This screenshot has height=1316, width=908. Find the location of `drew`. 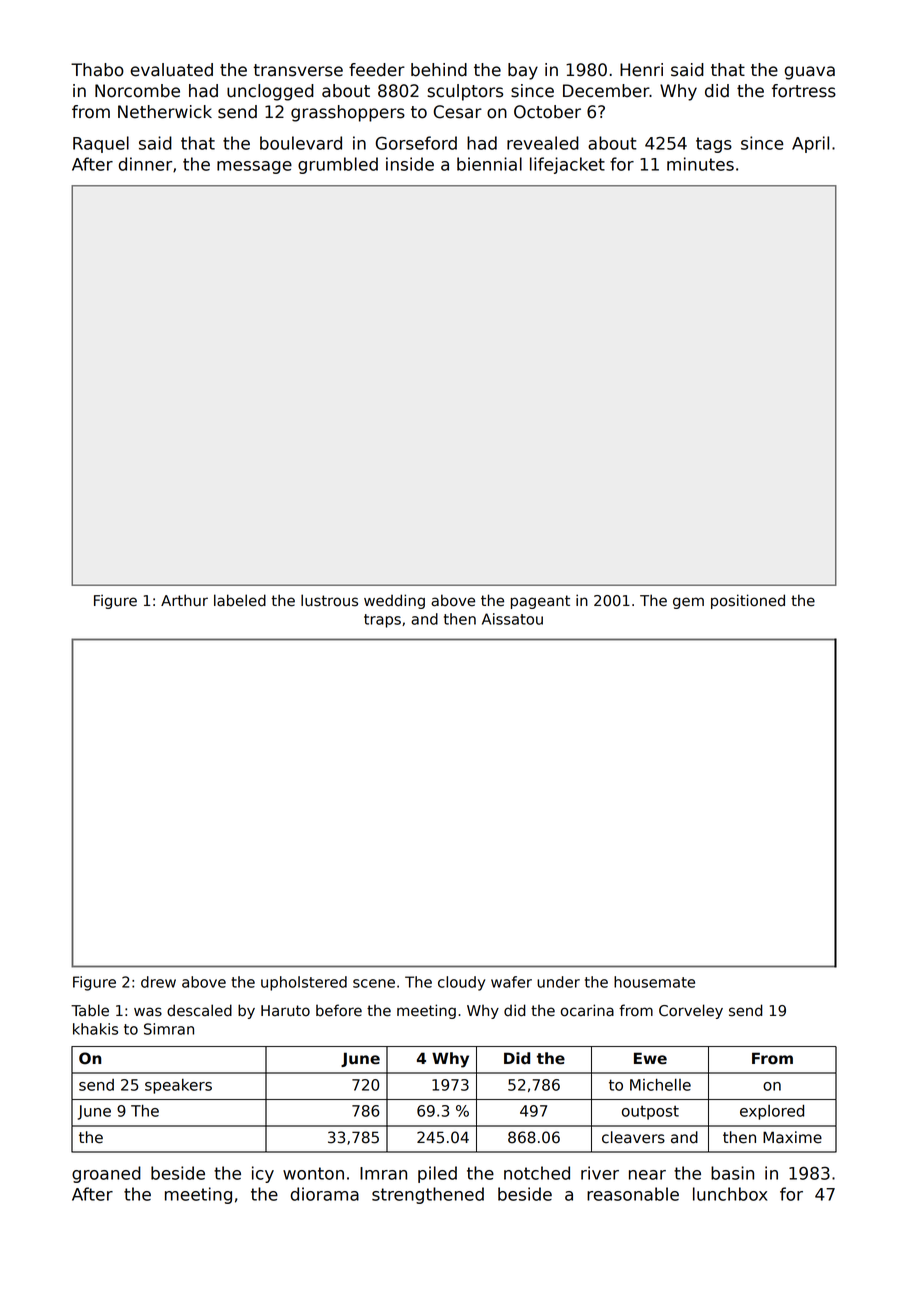

drew is located at coordinates (158, 982).
